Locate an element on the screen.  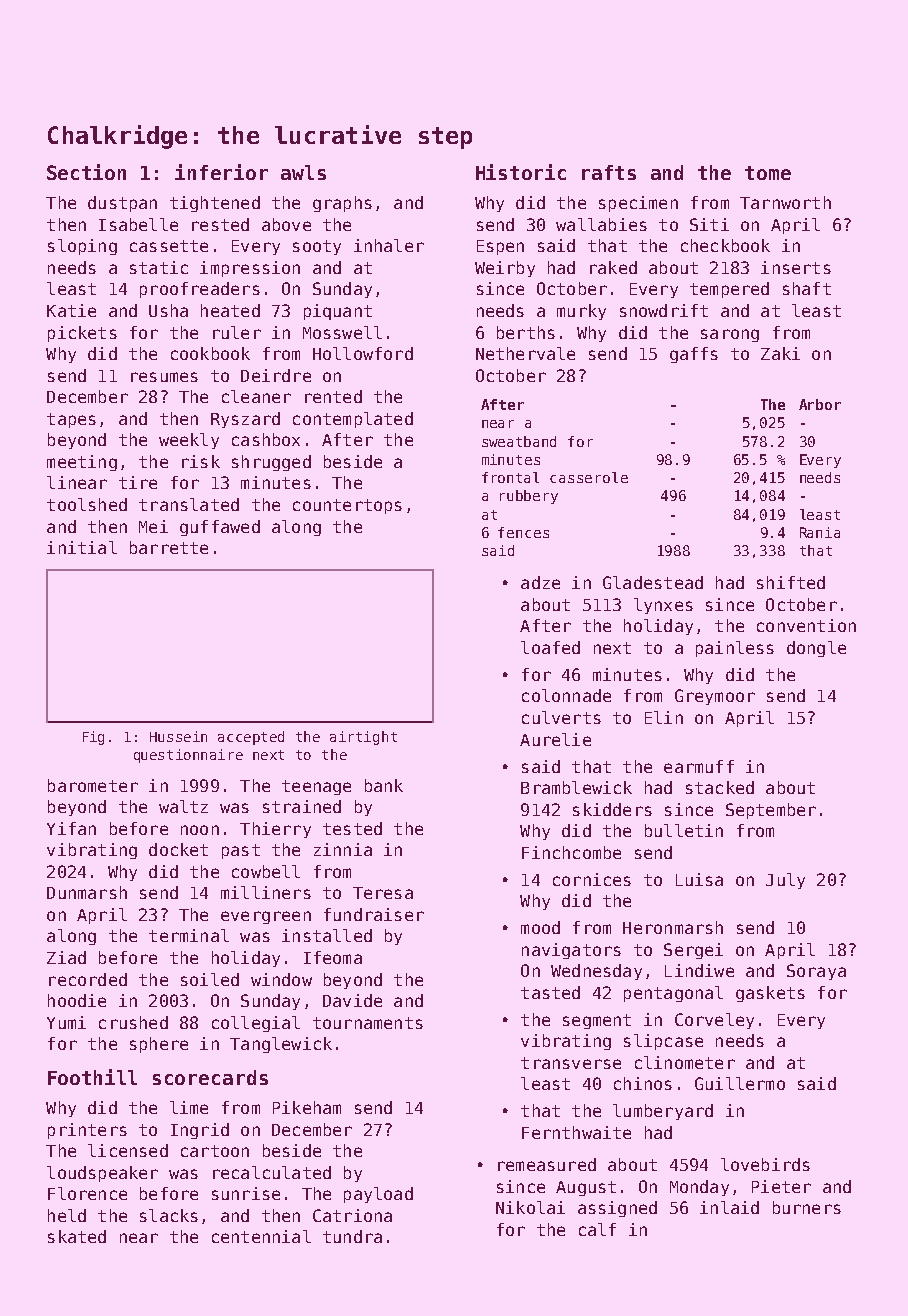
calf is located at coordinates (597, 1229).
